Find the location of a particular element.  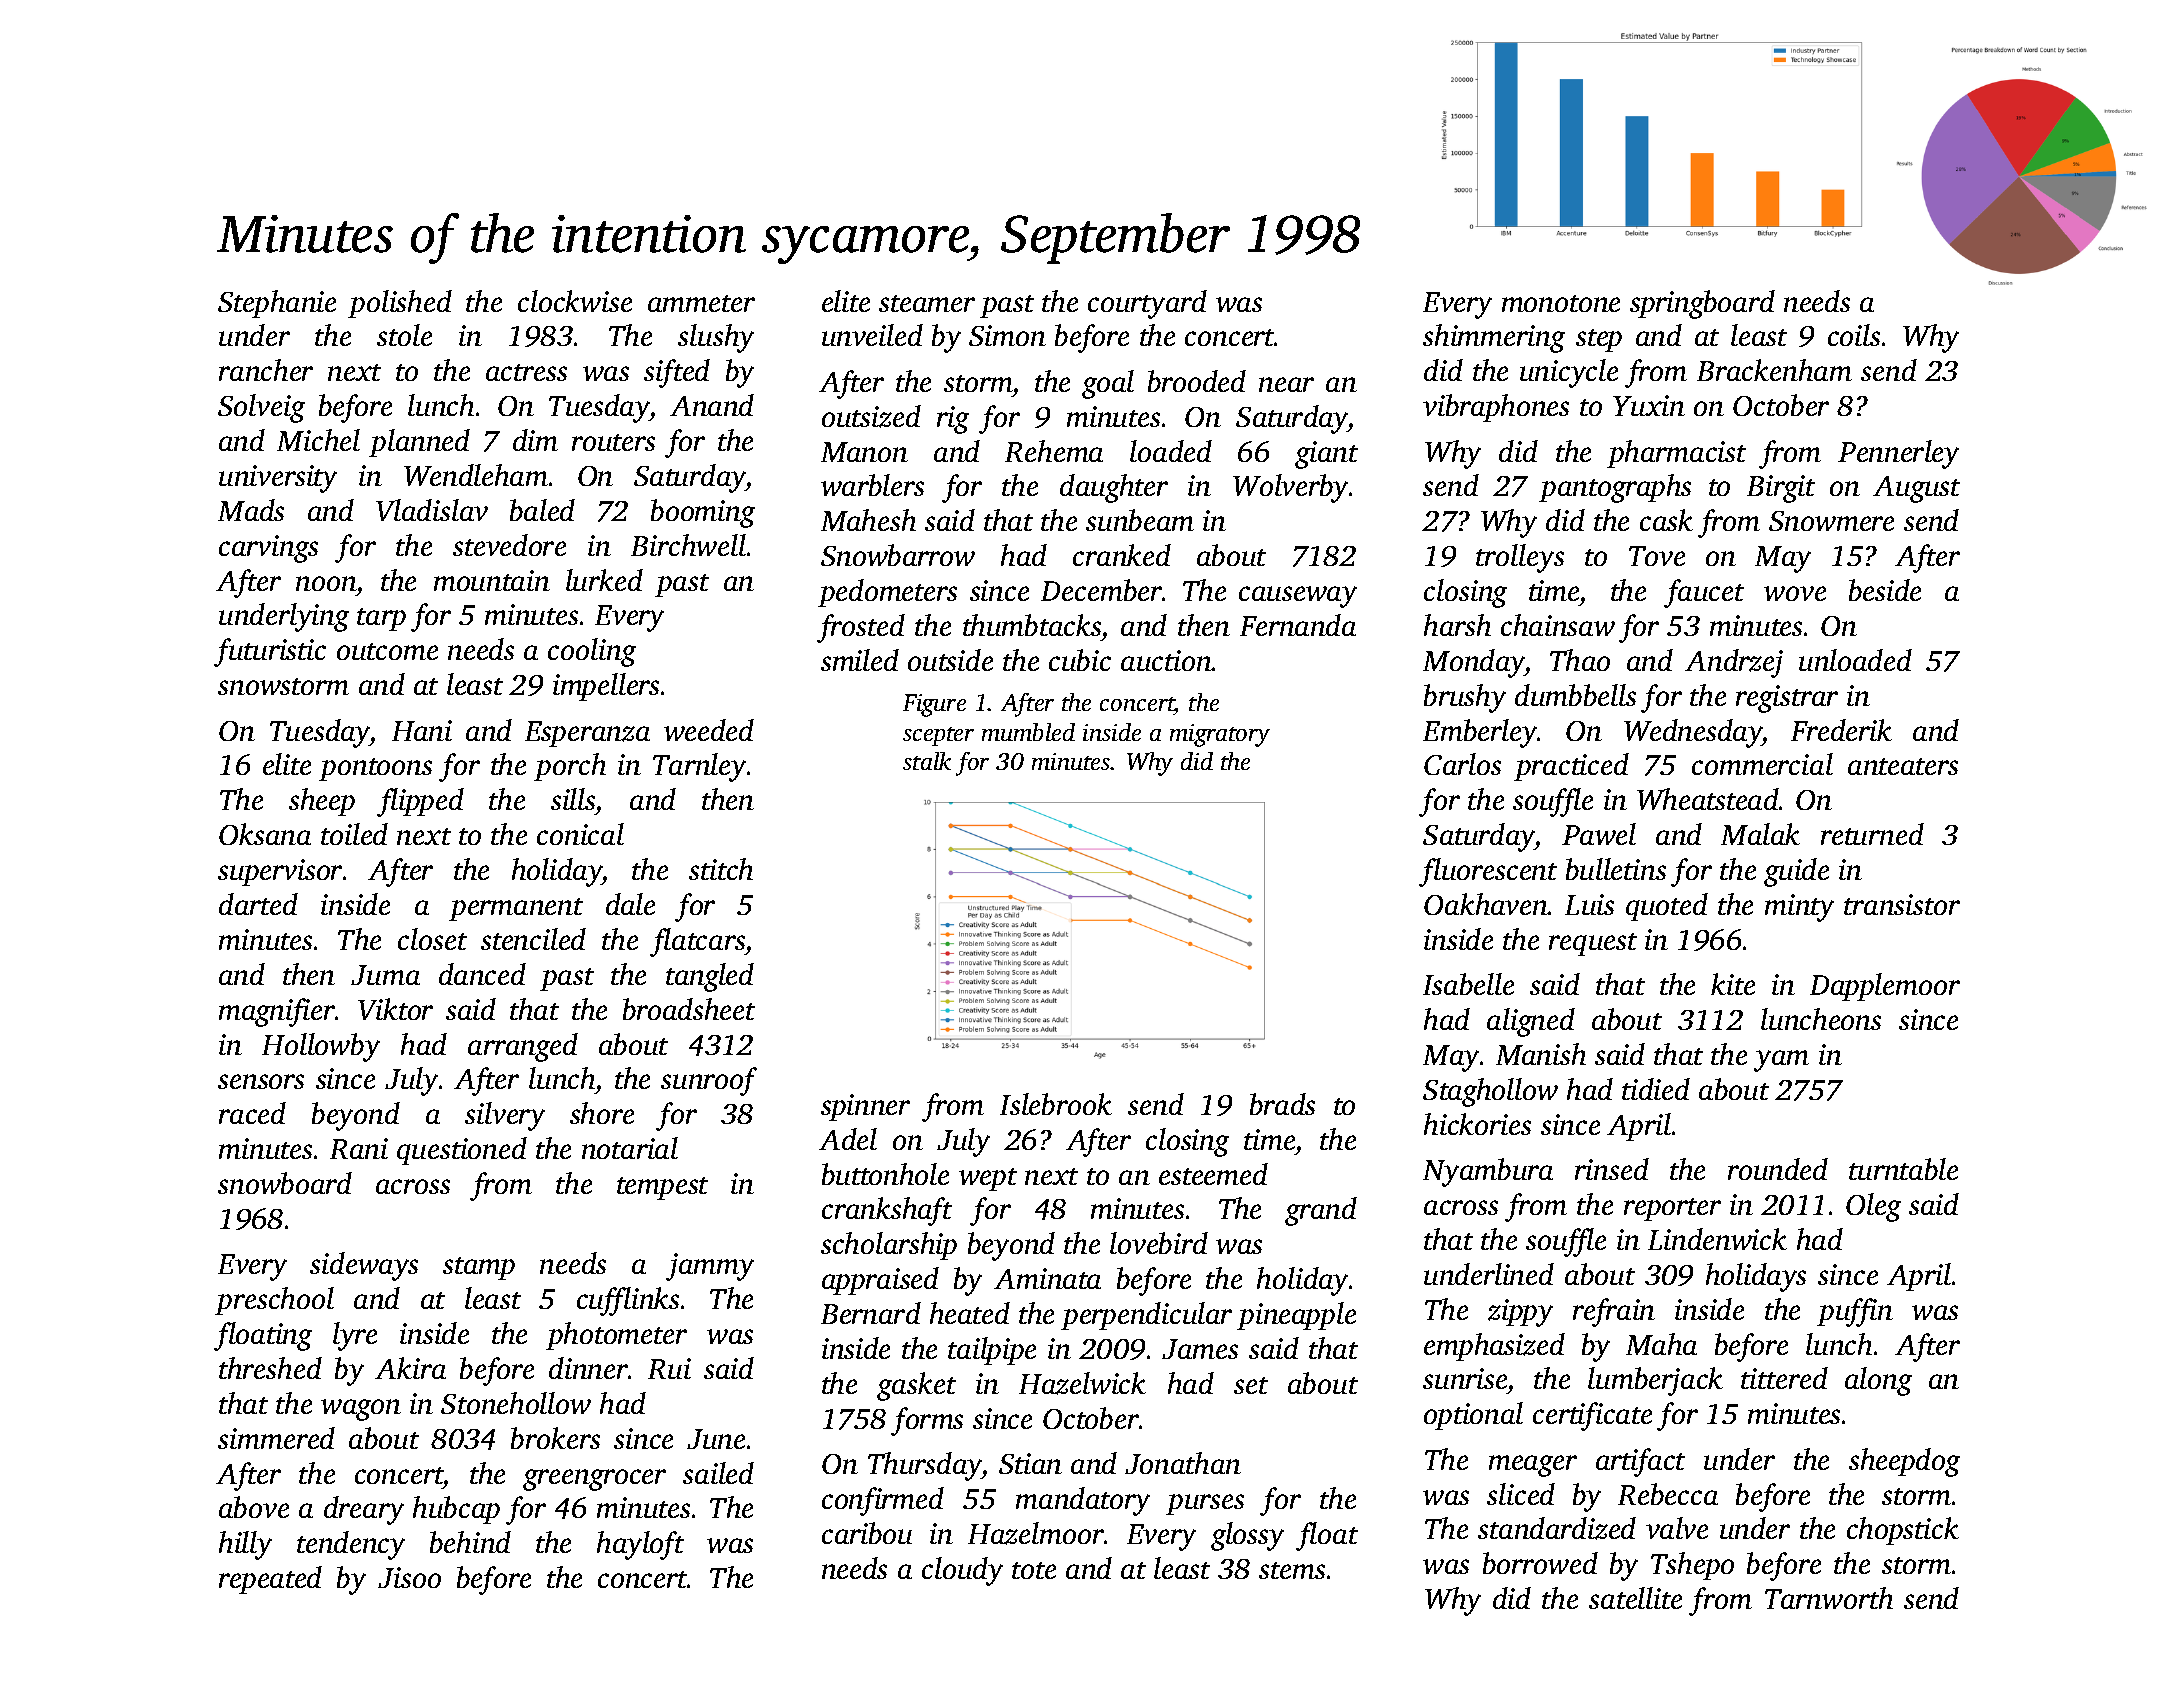

pontoons is located at coordinates (375, 769).
